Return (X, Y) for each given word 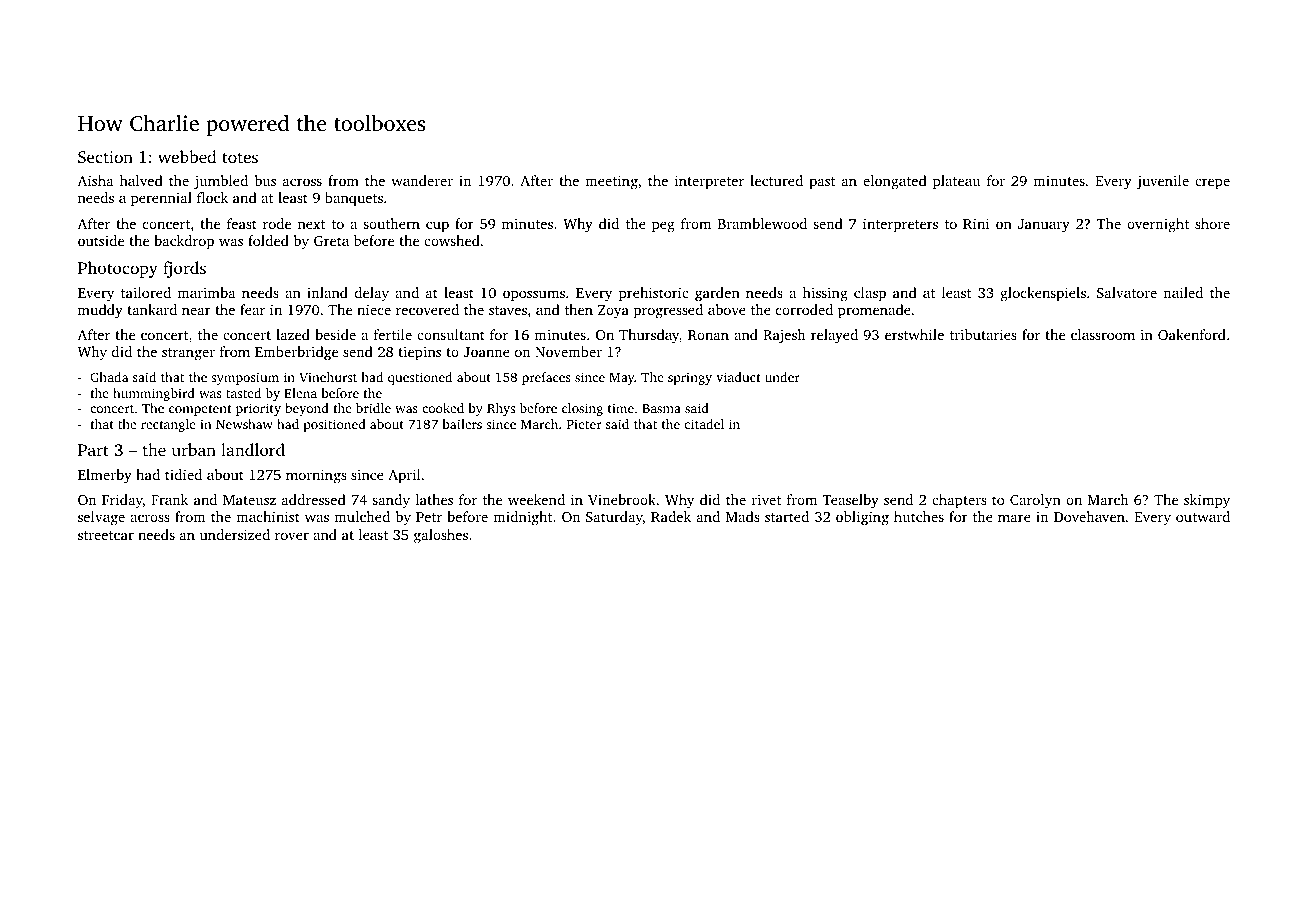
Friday (122, 501)
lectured (776, 180)
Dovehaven (1089, 516)
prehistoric (653, 294)
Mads (743, 516)
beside (335, 334)
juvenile (1162, 182)
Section (105, 157)
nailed (1183, 292)
